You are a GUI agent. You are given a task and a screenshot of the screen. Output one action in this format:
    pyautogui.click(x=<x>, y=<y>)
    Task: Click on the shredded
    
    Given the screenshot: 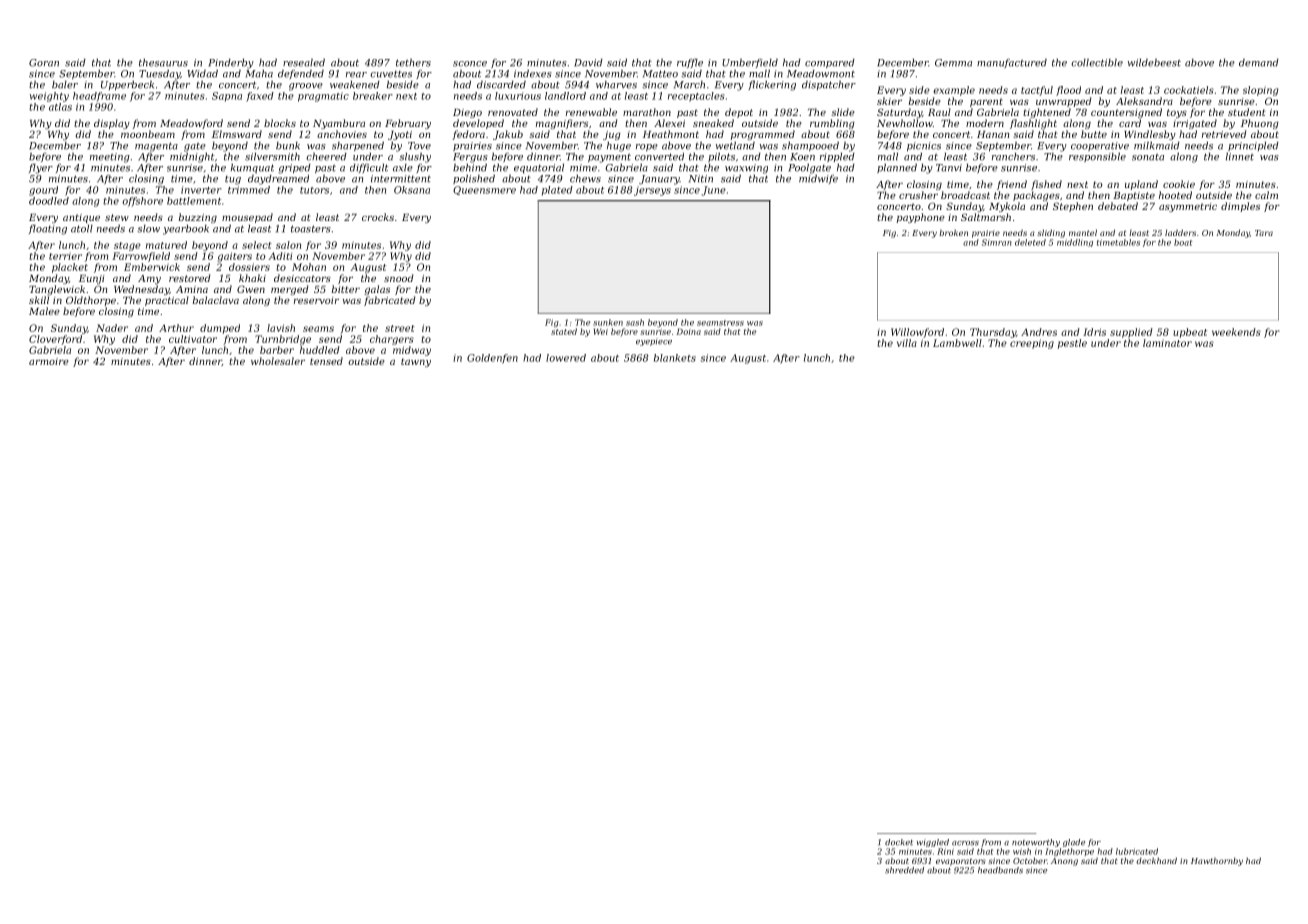 What is the action you would take?
    pyautogui.click(x=904, y=870)
